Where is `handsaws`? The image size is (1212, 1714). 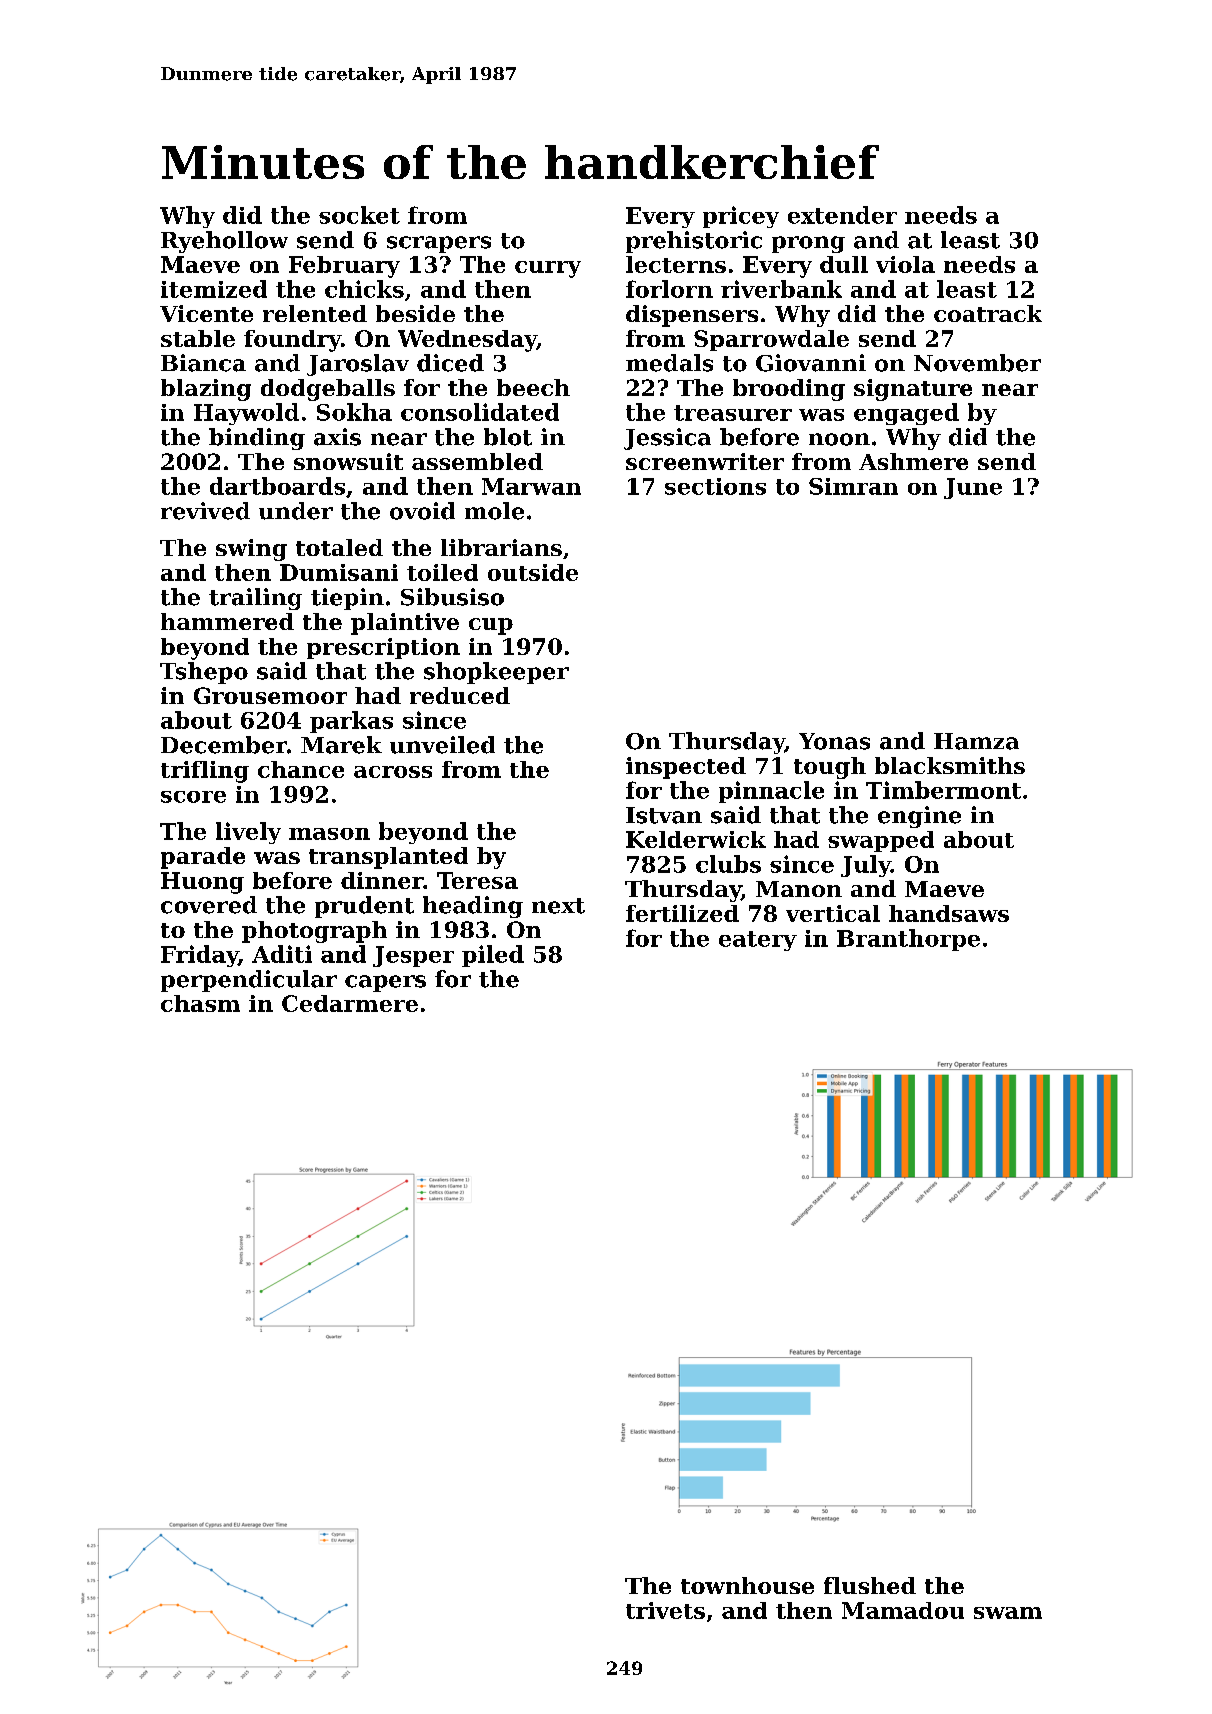
handsaws is located at coordinates (949, 913).
